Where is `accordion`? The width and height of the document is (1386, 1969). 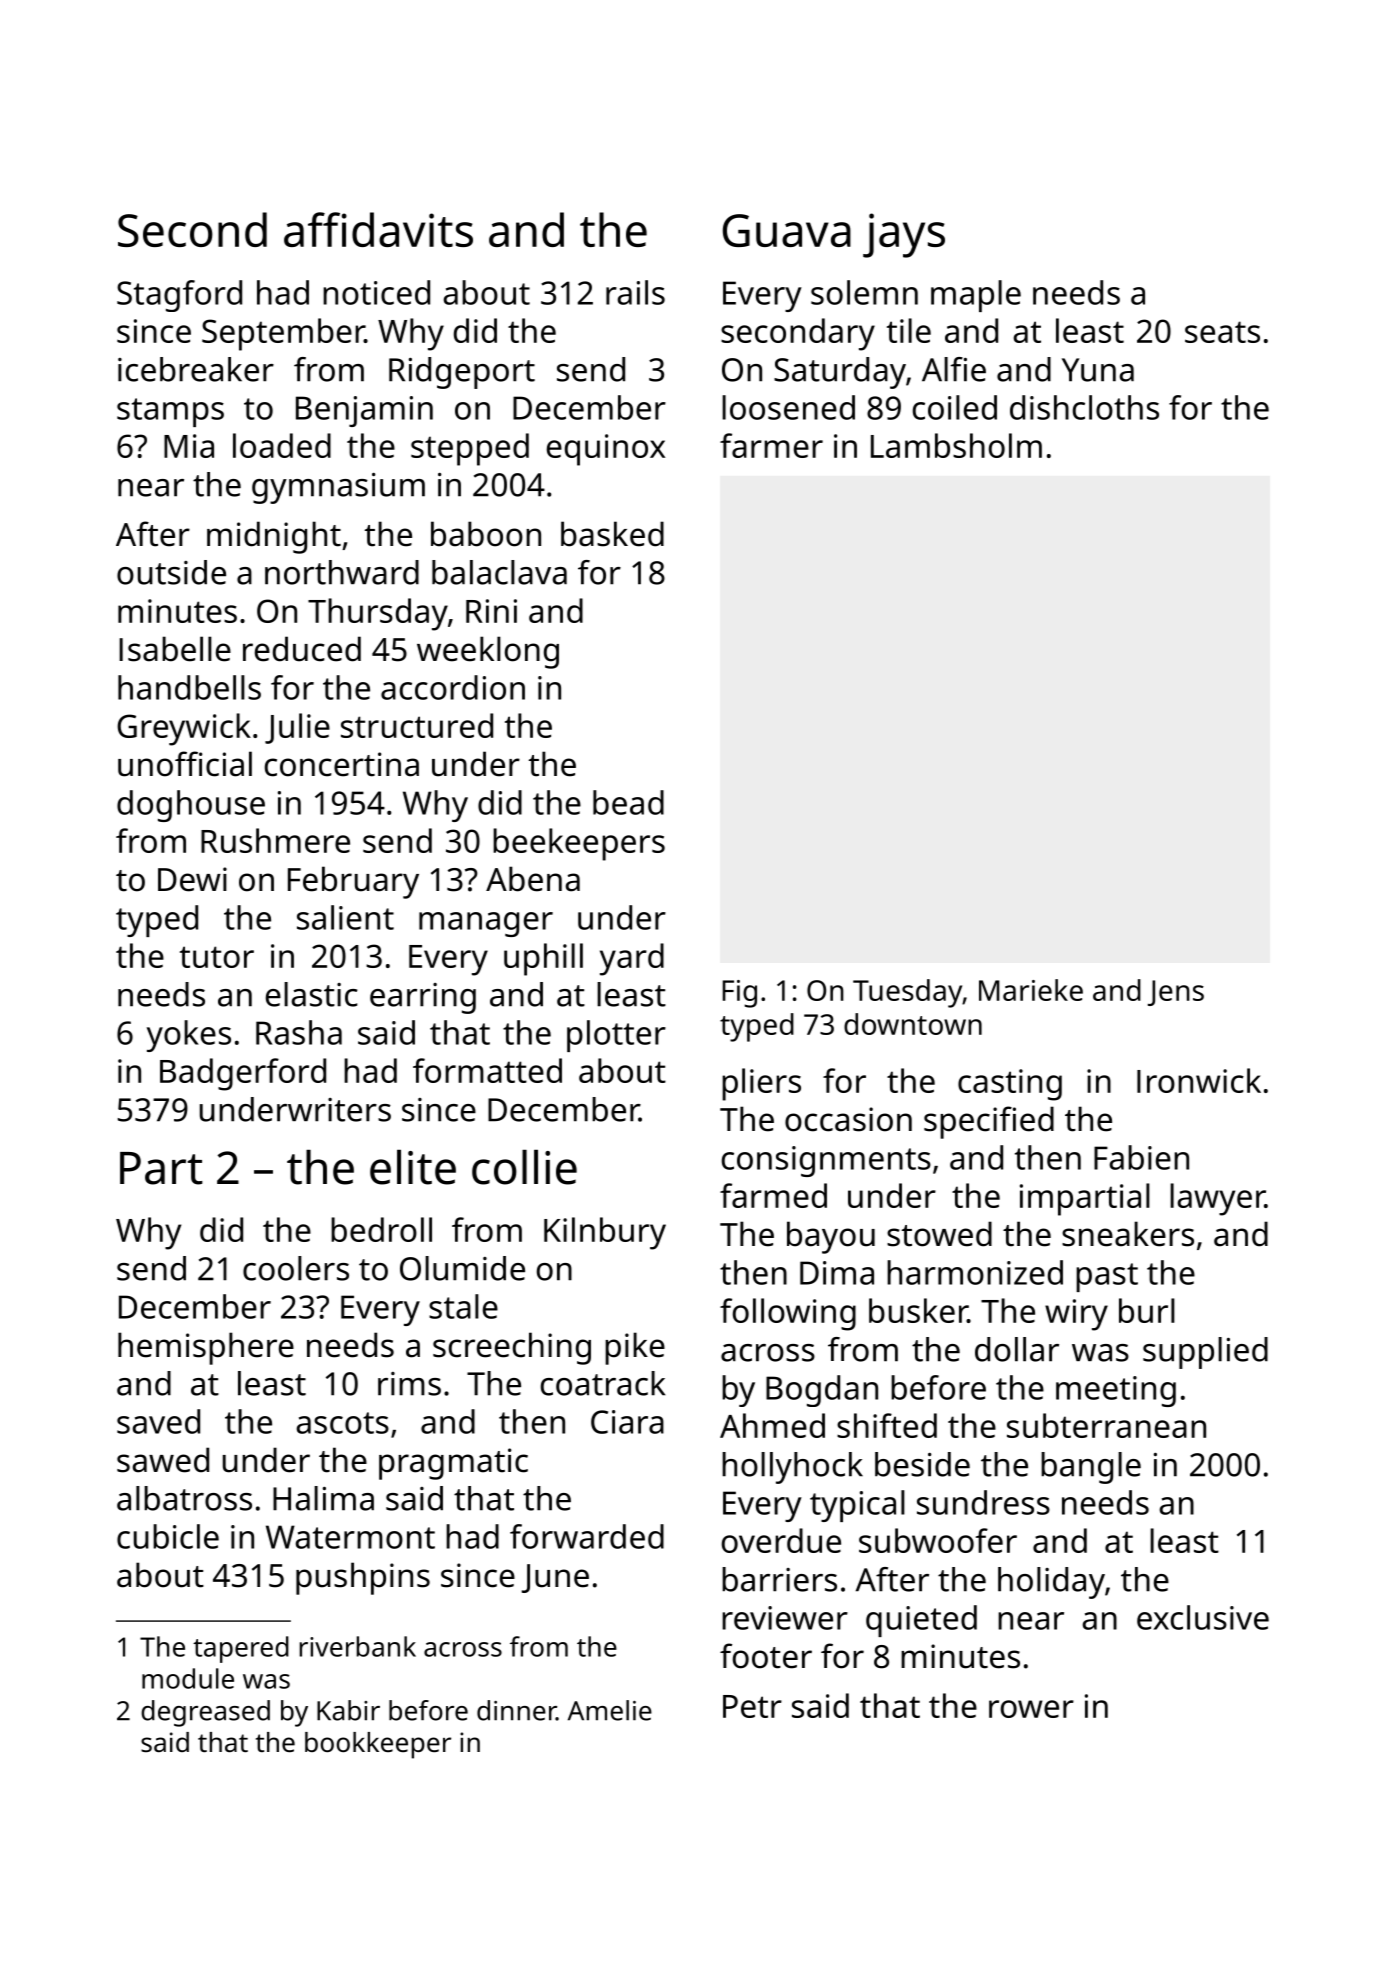 accordion is located at coordinates (453, 687).
